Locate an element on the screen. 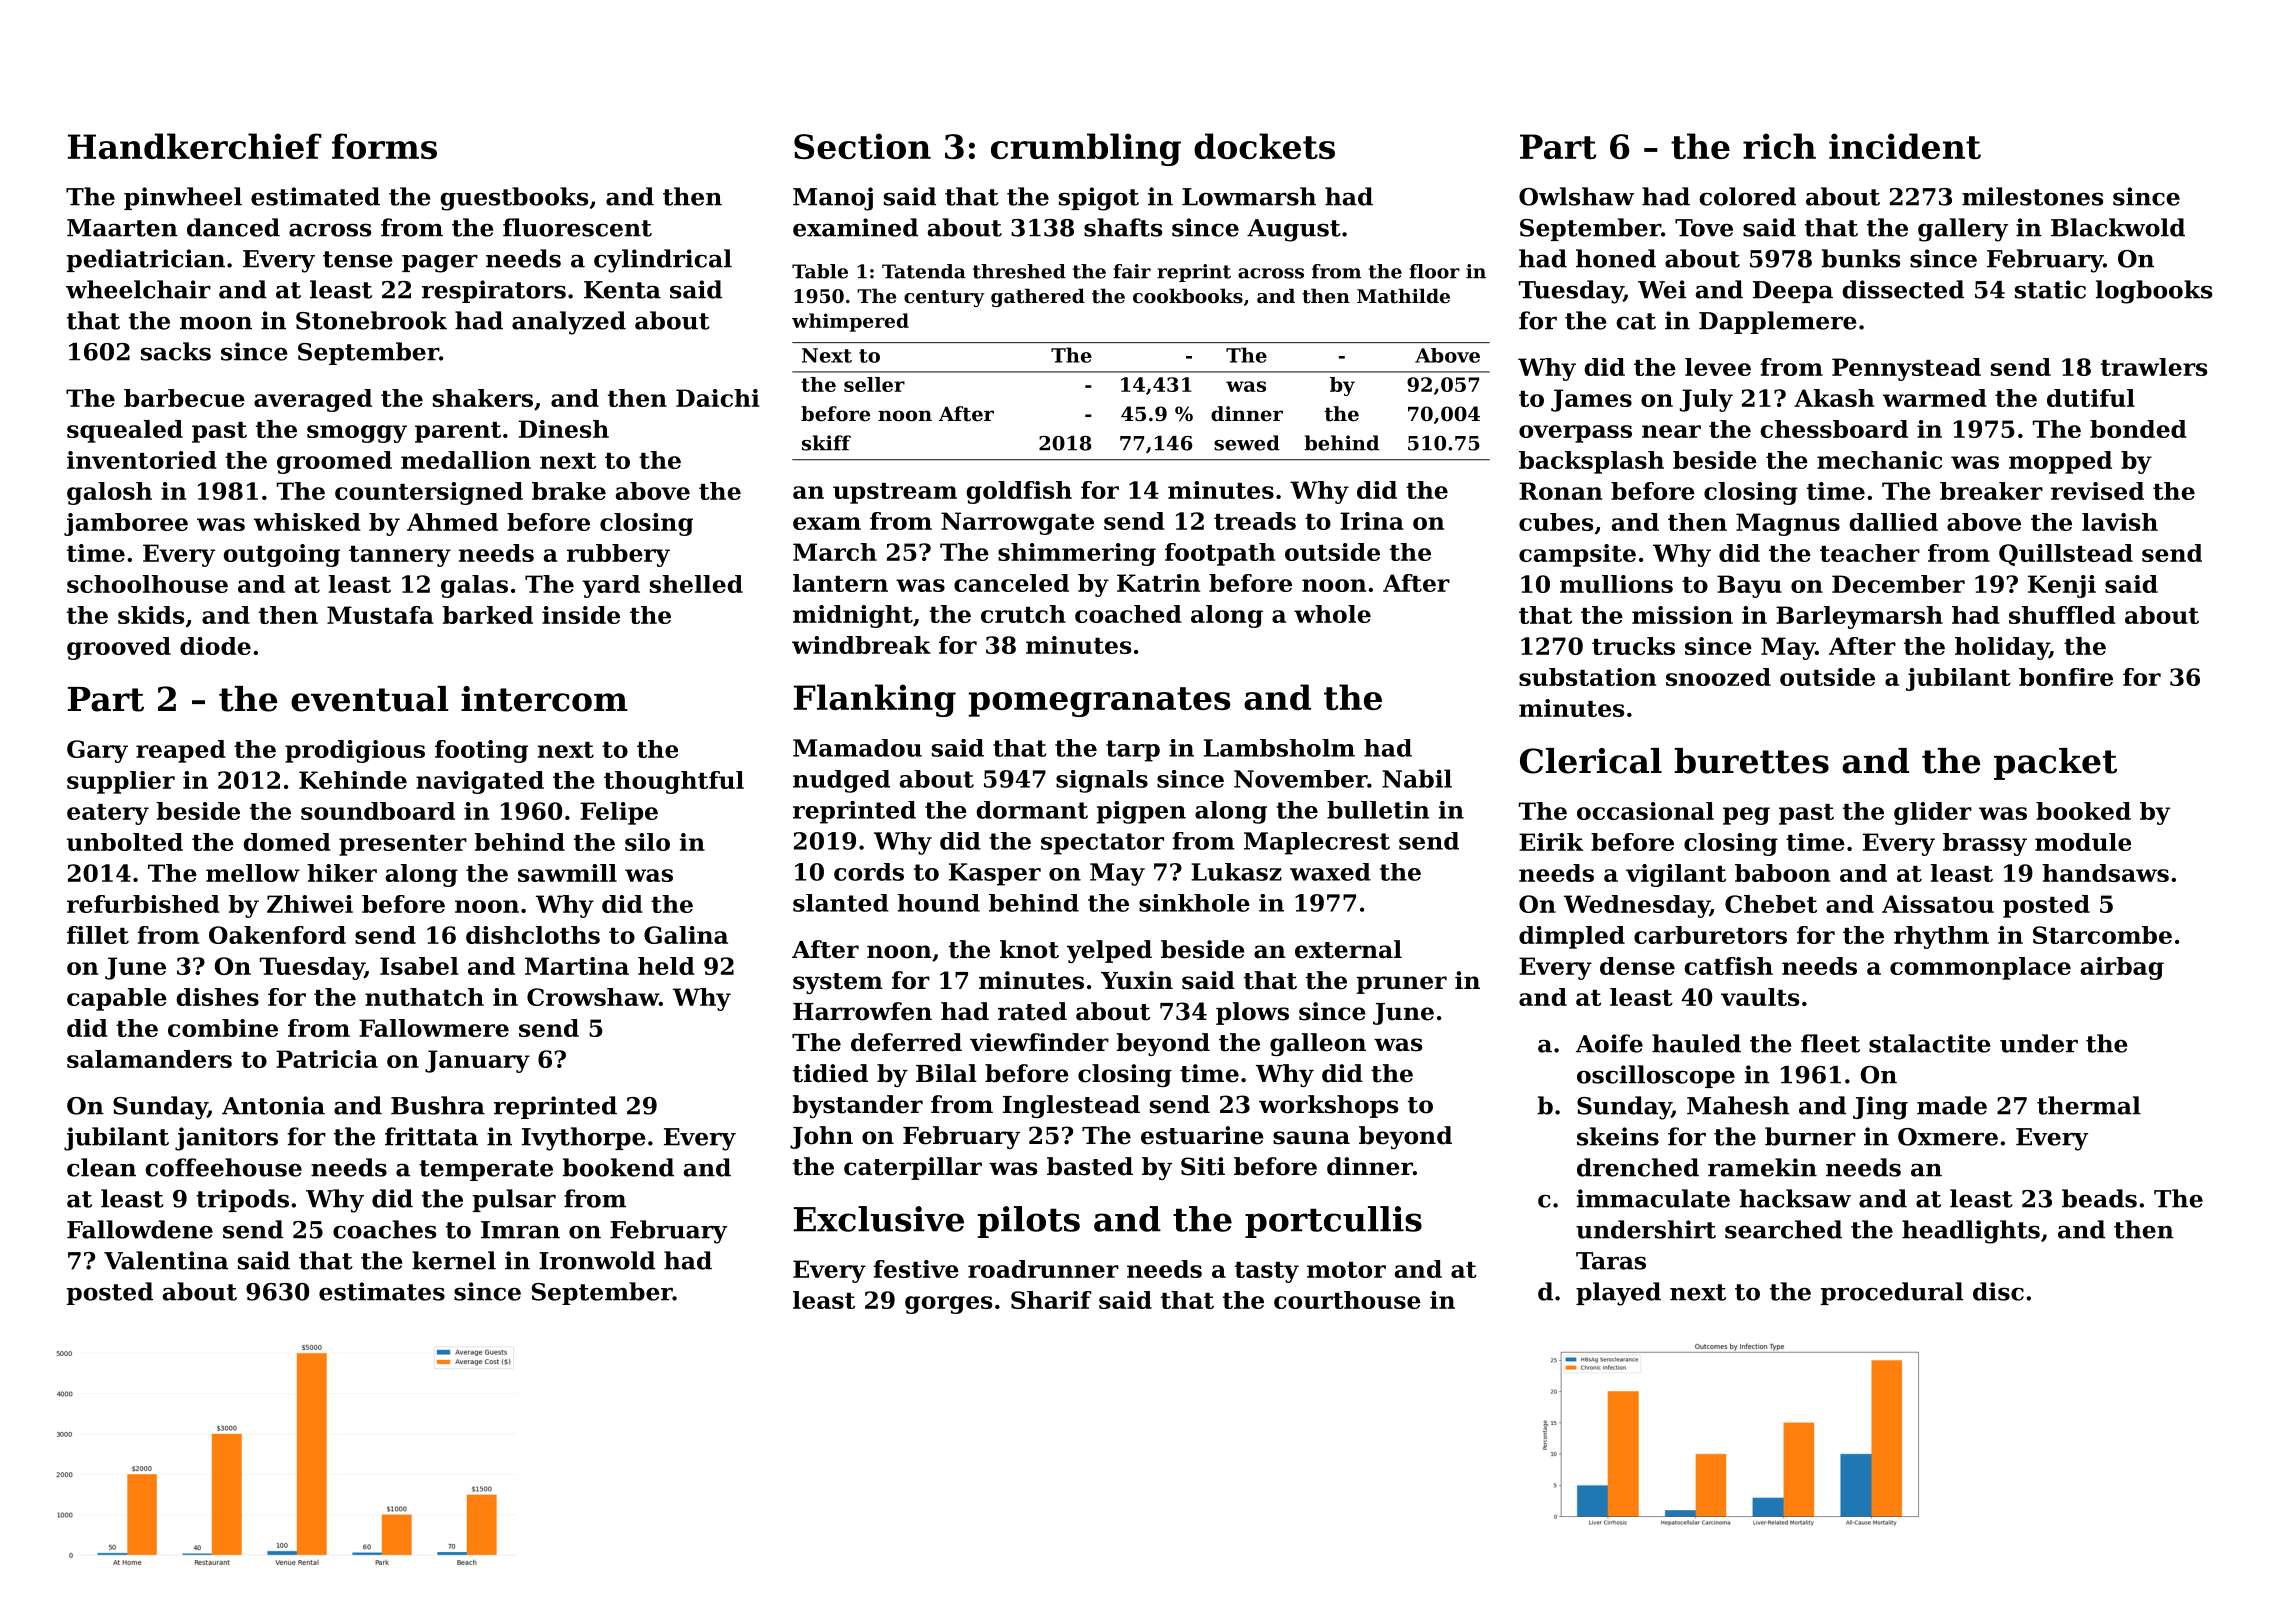  eatery is located at coordinates (108, 814).
